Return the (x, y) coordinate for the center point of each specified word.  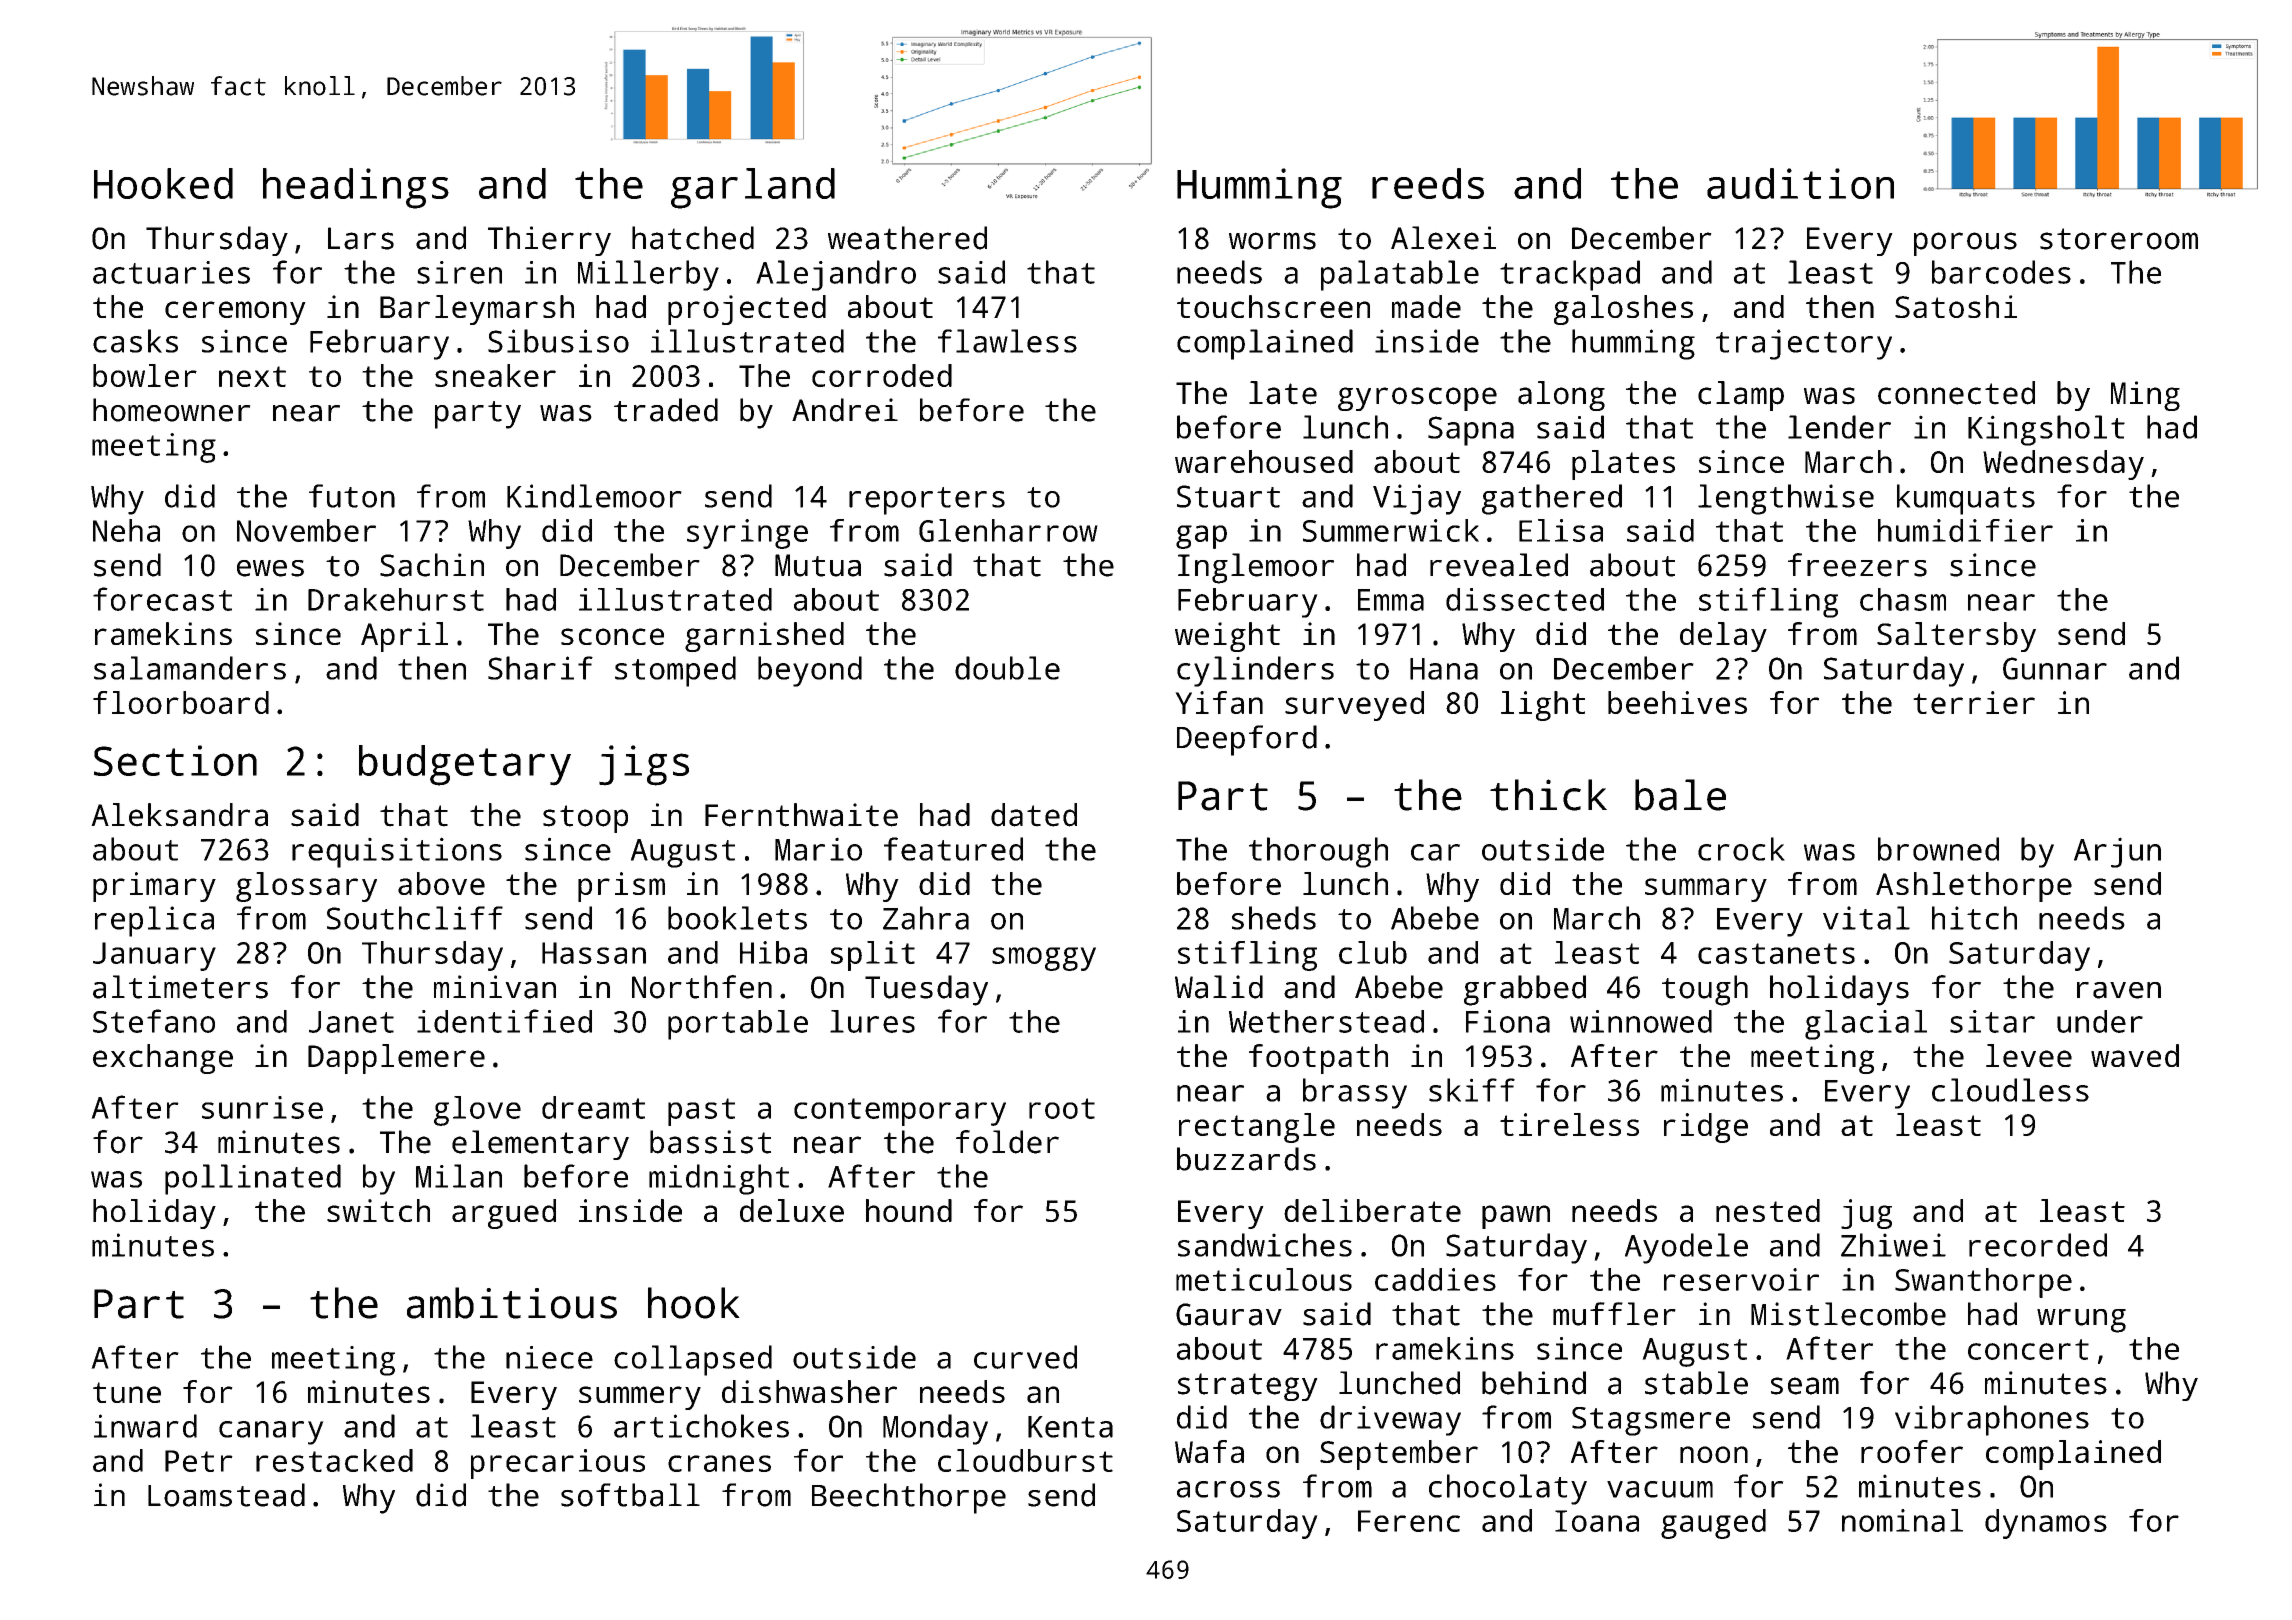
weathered (907, 238)
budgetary (465, 765)
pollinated (253, 1179)
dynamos (2046, 1524)
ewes (270, 568)
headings (356, 188)
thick (1548, 795)
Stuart (1228, 496)
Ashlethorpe (1974, 887)
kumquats (1966, 499)
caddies (1435, 1279)
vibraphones (1992, 1420)
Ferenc (1409, 1521)
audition (1800, 183)
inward (145, 1426)
